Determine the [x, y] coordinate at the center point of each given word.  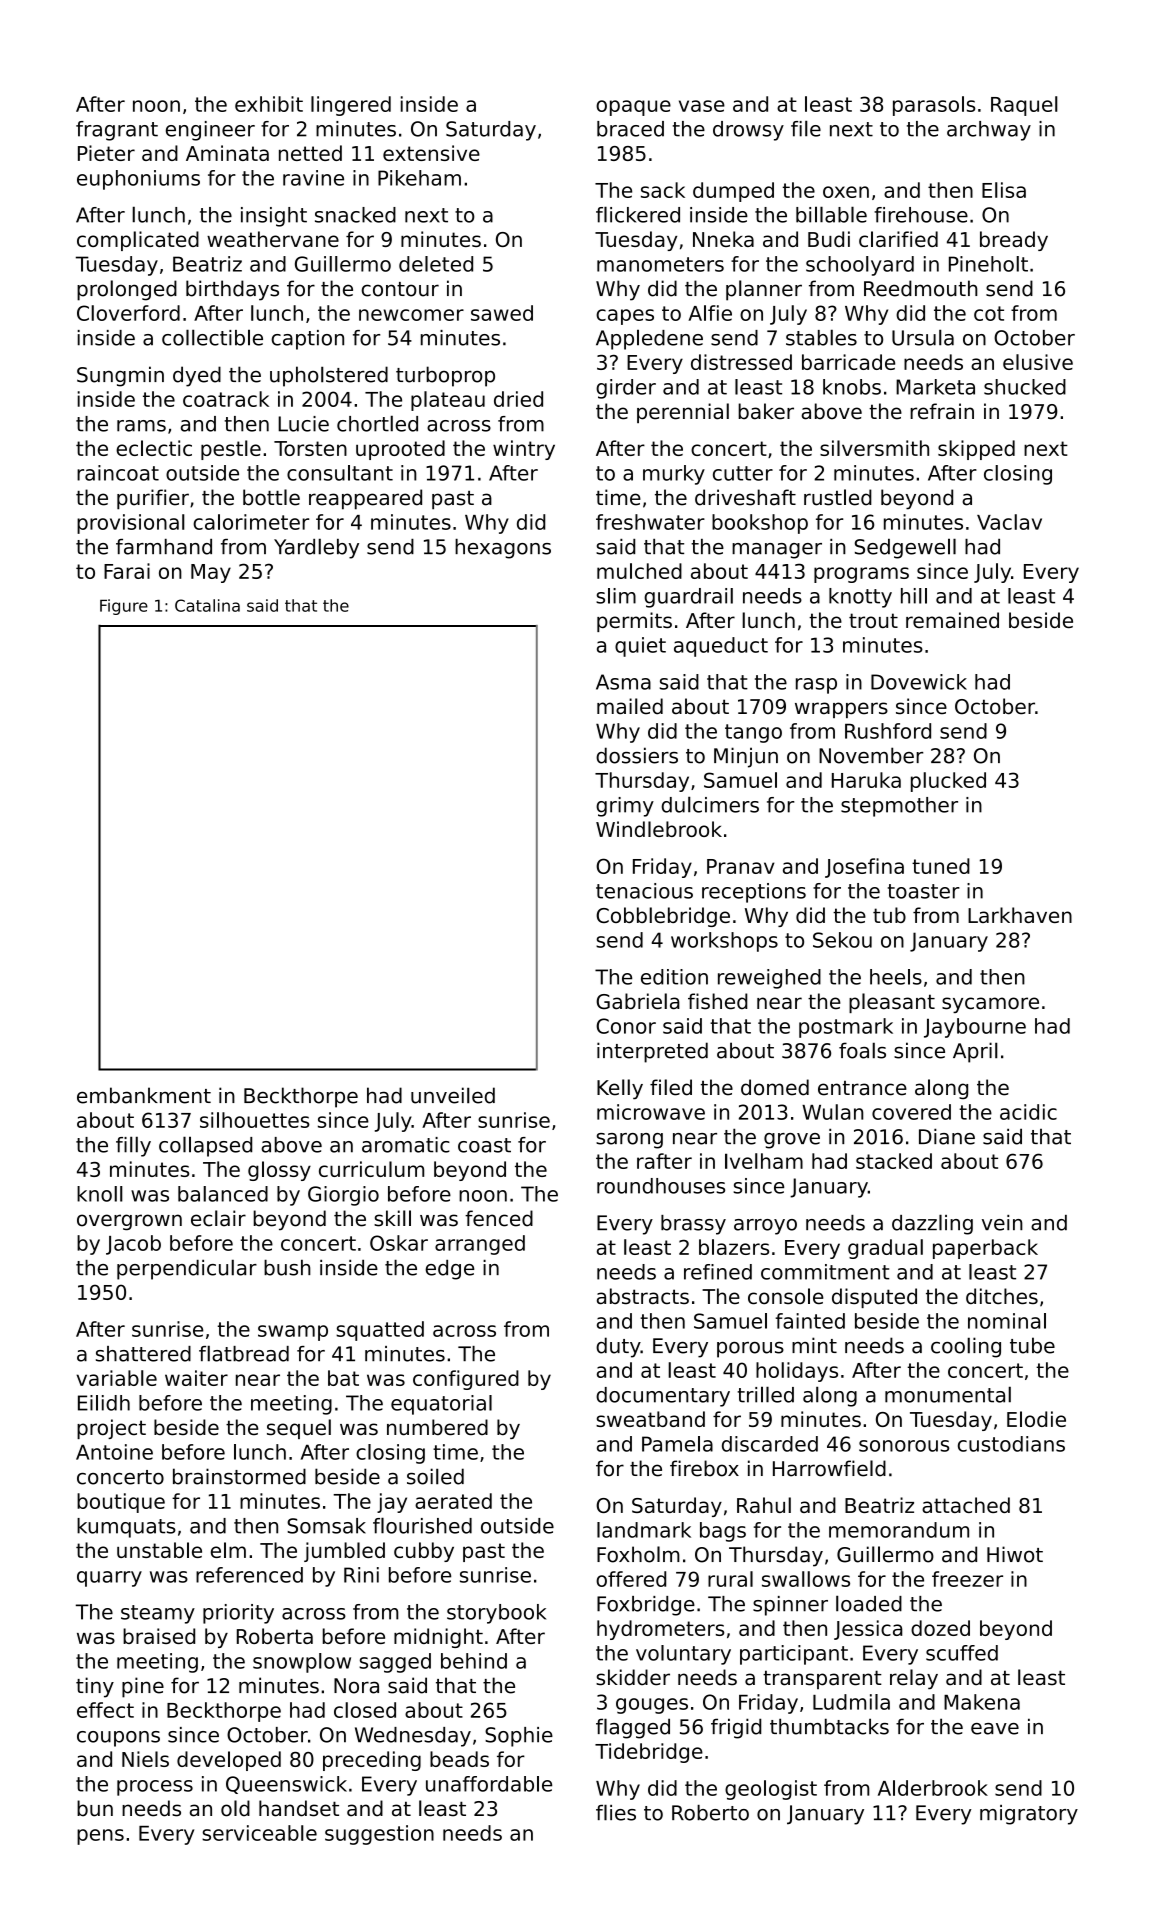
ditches [1002, 1296]
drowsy [748, 131]
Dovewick [919, 682]
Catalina [207, 605]
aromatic [406, 1145]
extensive [431, 153]
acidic [1028, 1112]
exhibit [269, 104]
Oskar [399, 1243]
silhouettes [255, 1120]
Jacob [133, 1245]
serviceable [259, 1833]
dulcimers [710, 804]
